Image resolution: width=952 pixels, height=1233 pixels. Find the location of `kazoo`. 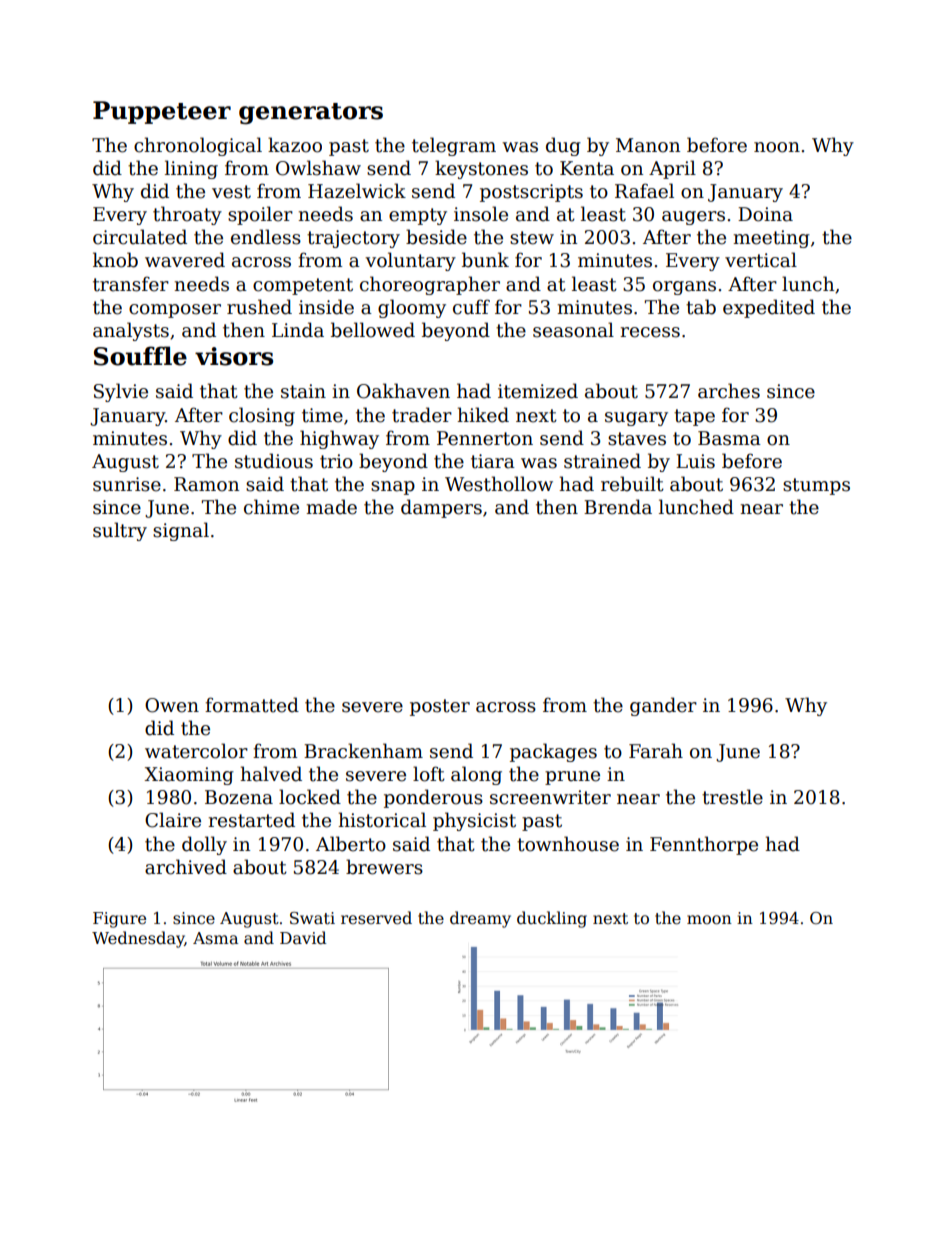

kazoo is located at coordinates (295, 145).
